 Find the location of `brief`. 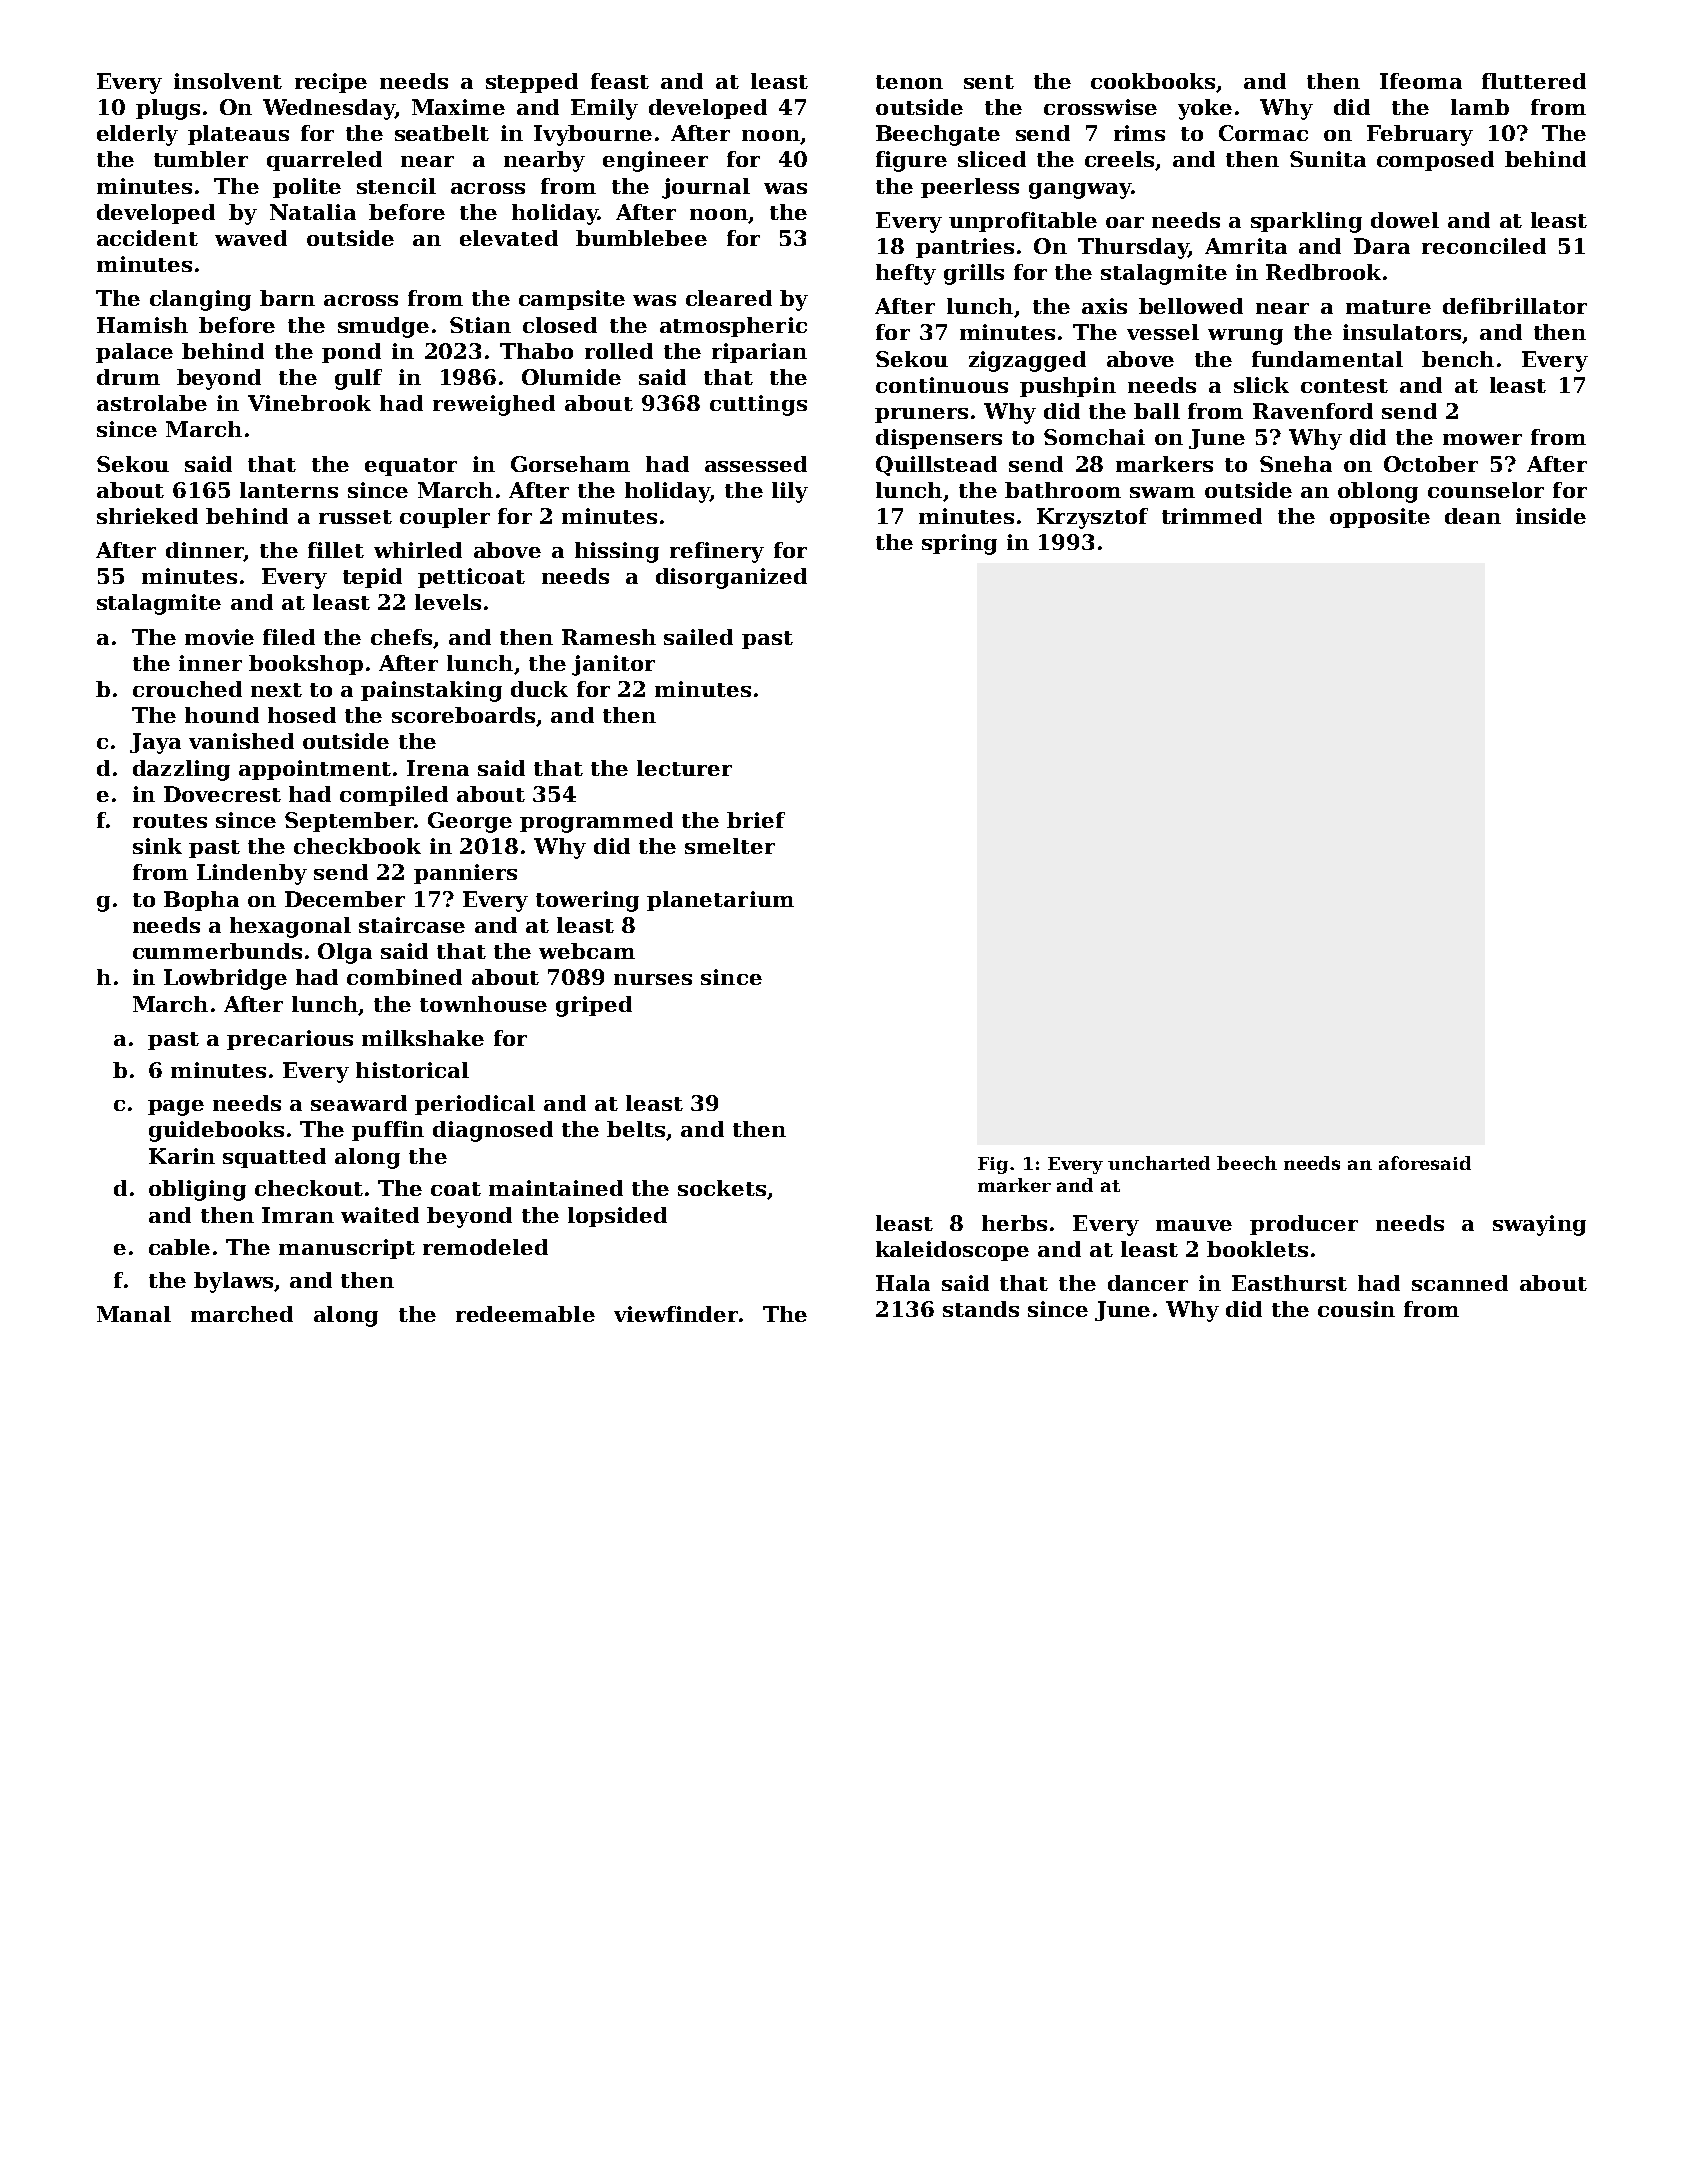

brief is located at coordinates (756, 820).
